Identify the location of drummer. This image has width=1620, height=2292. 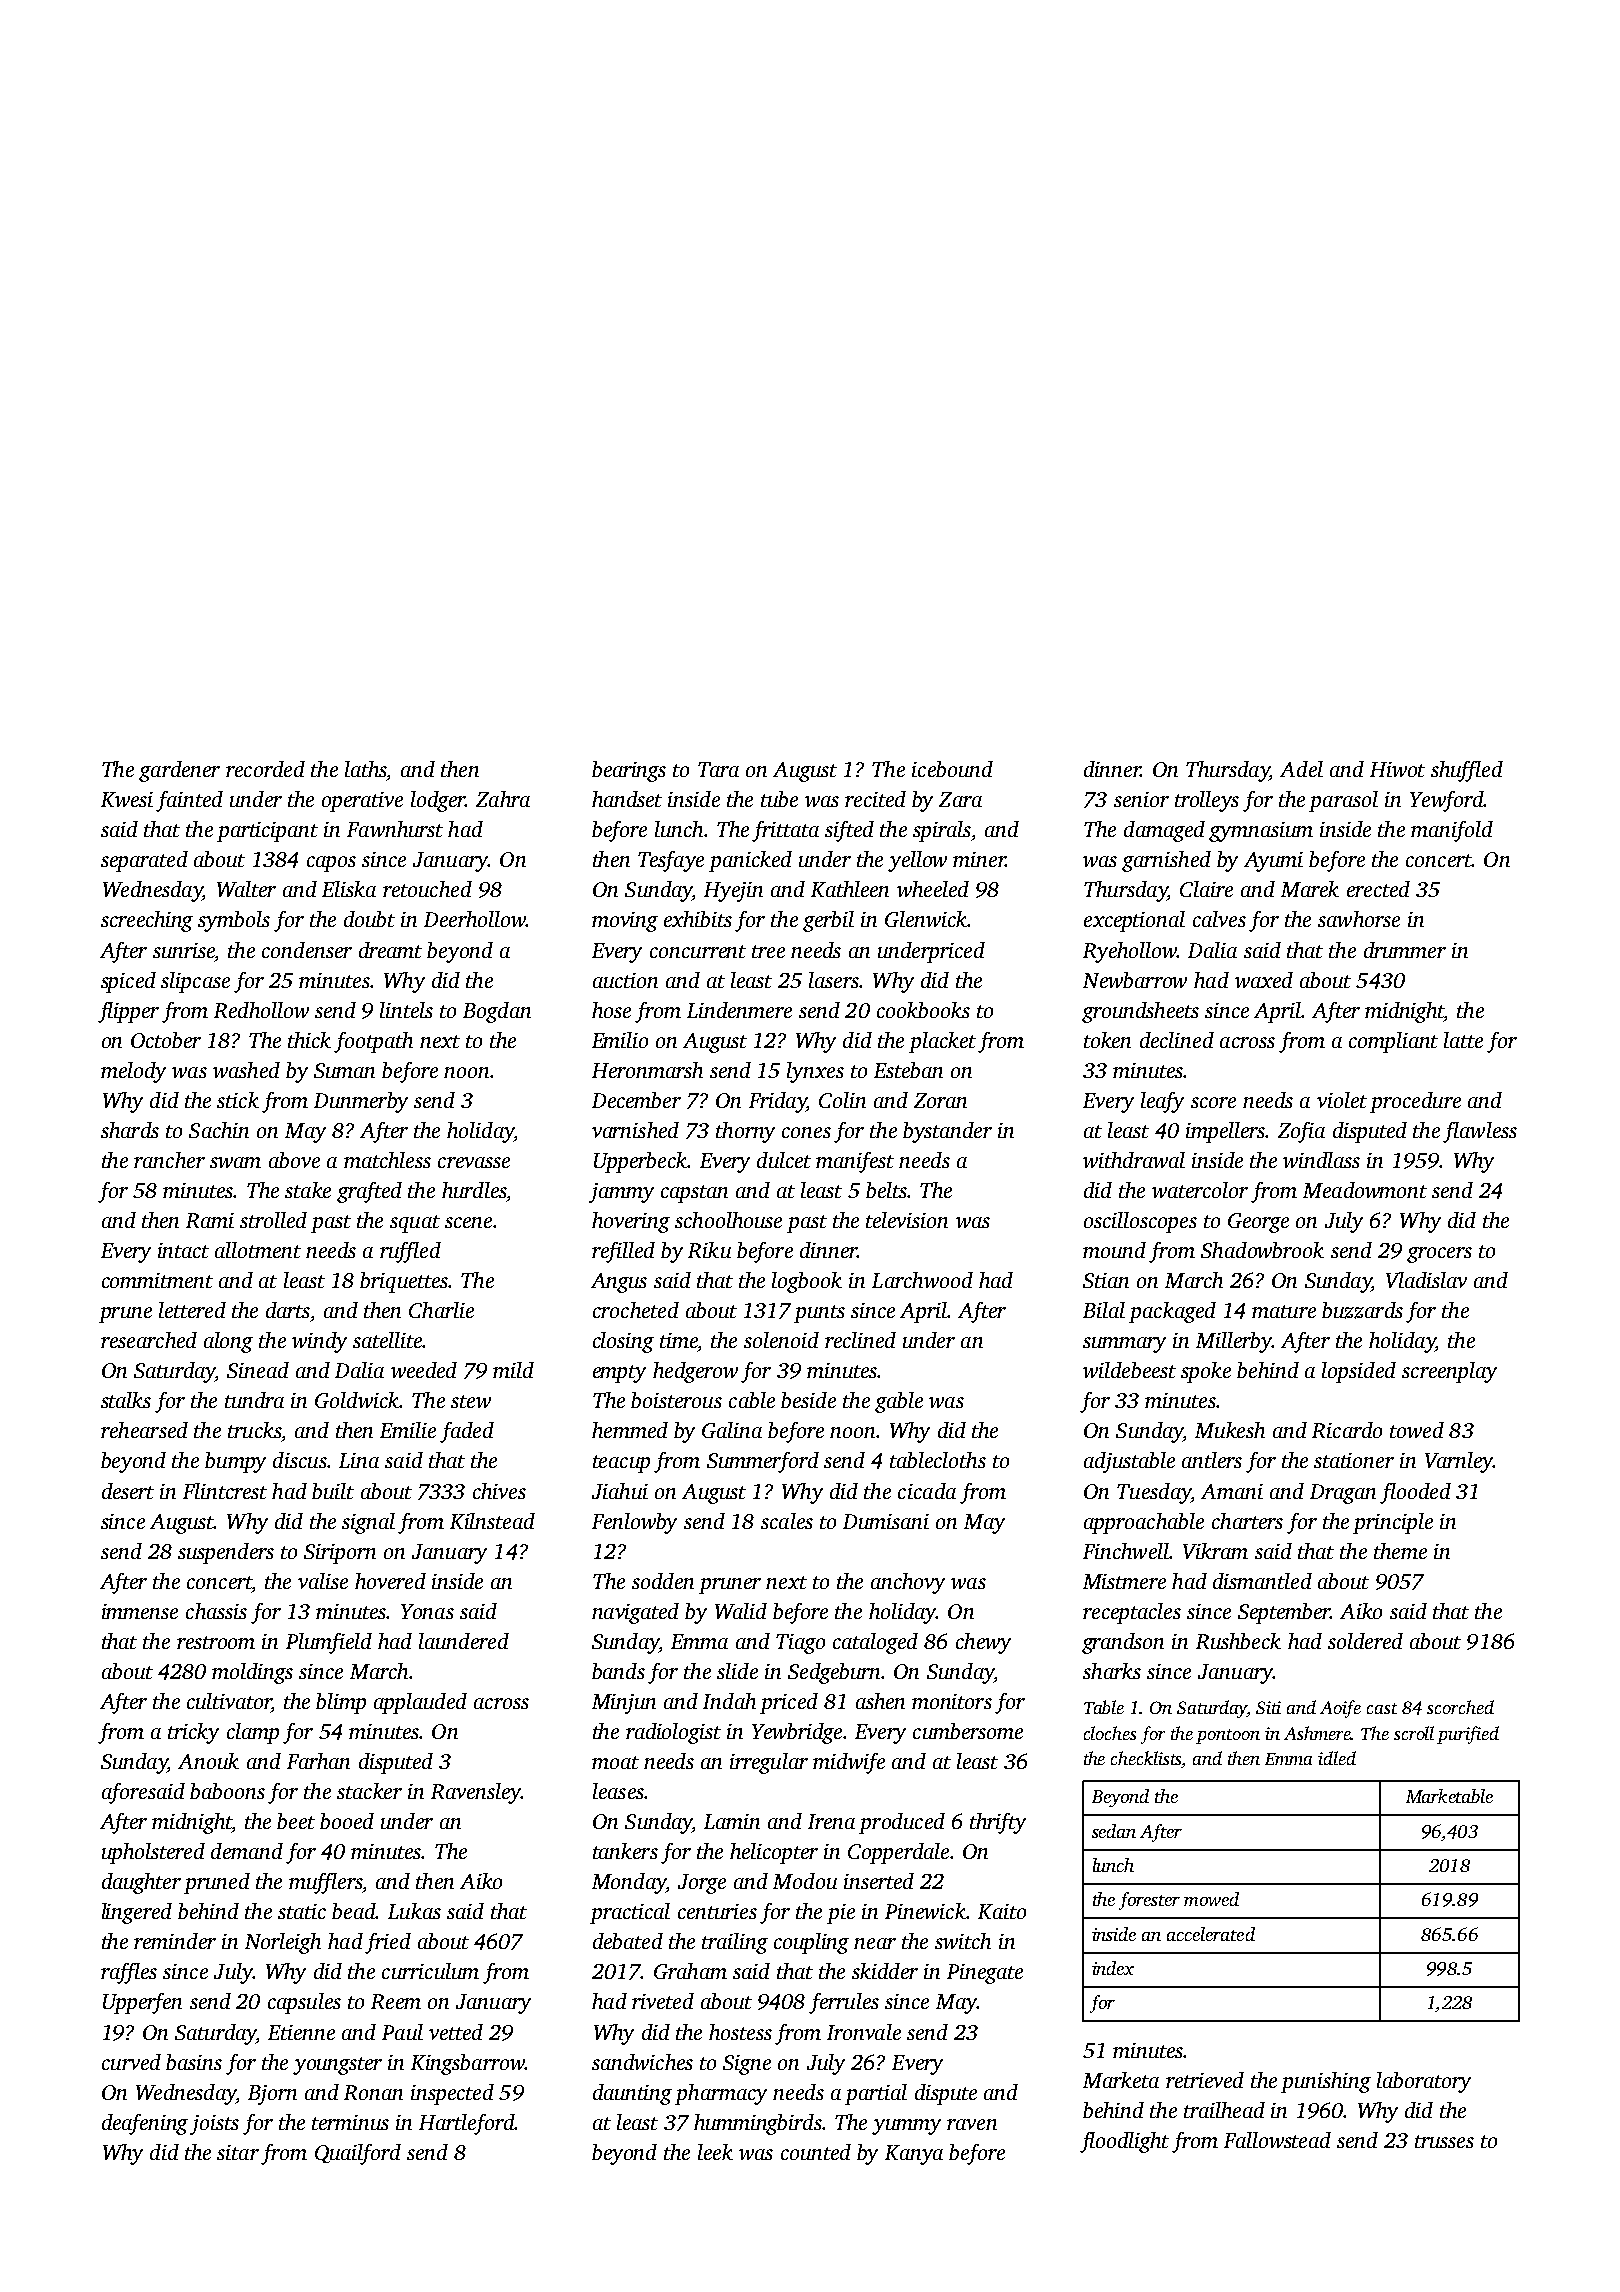
(1405, 950).
